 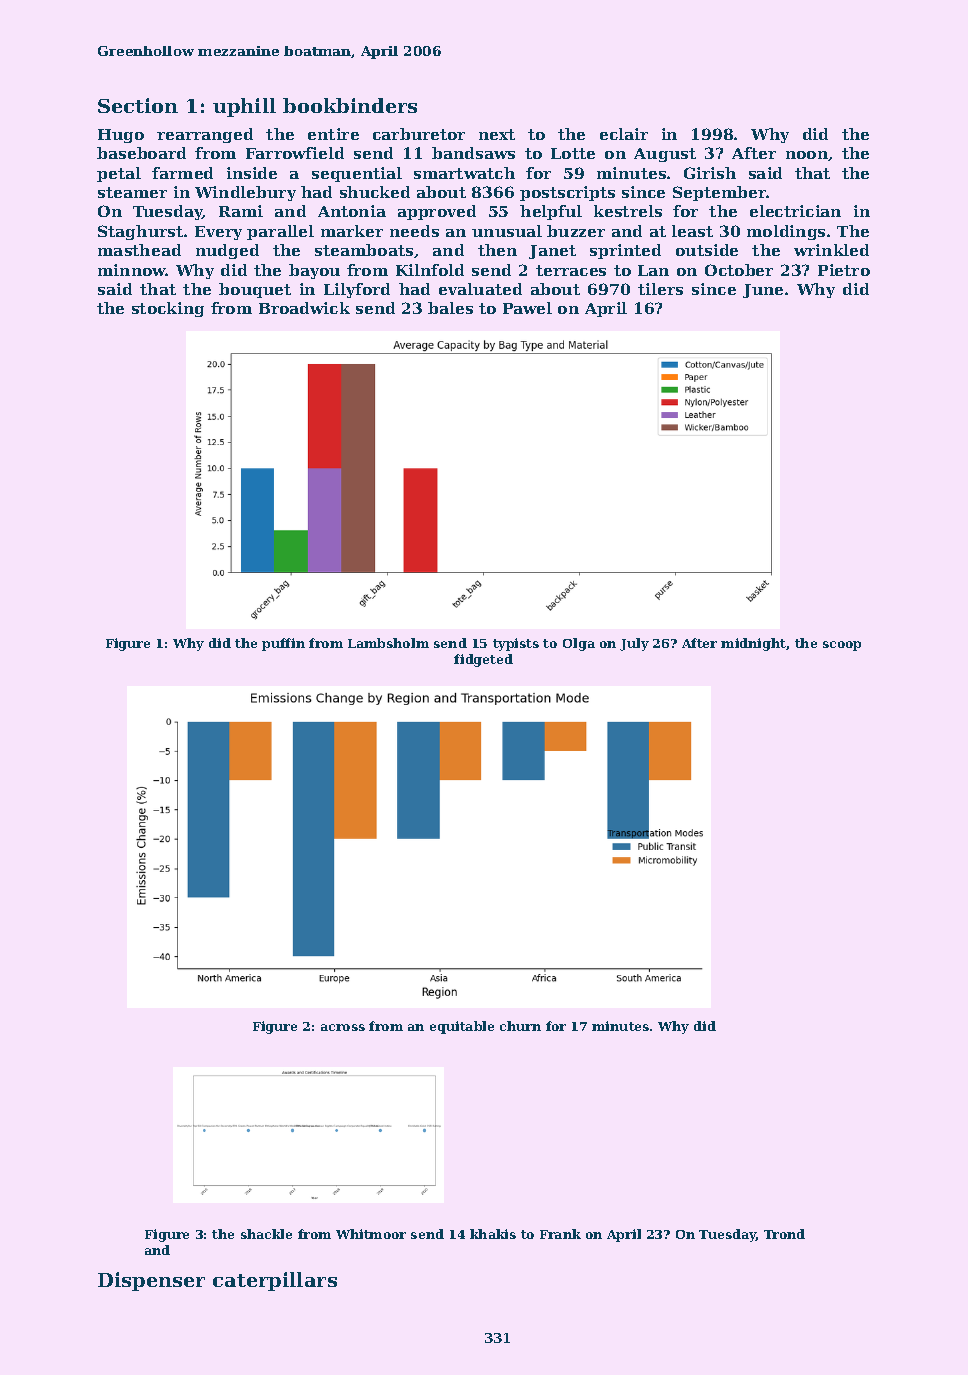 What do you see at coordinates (493, 1234) in the screenshot?
I see `khakis` at bounding box center [493, 1234].
